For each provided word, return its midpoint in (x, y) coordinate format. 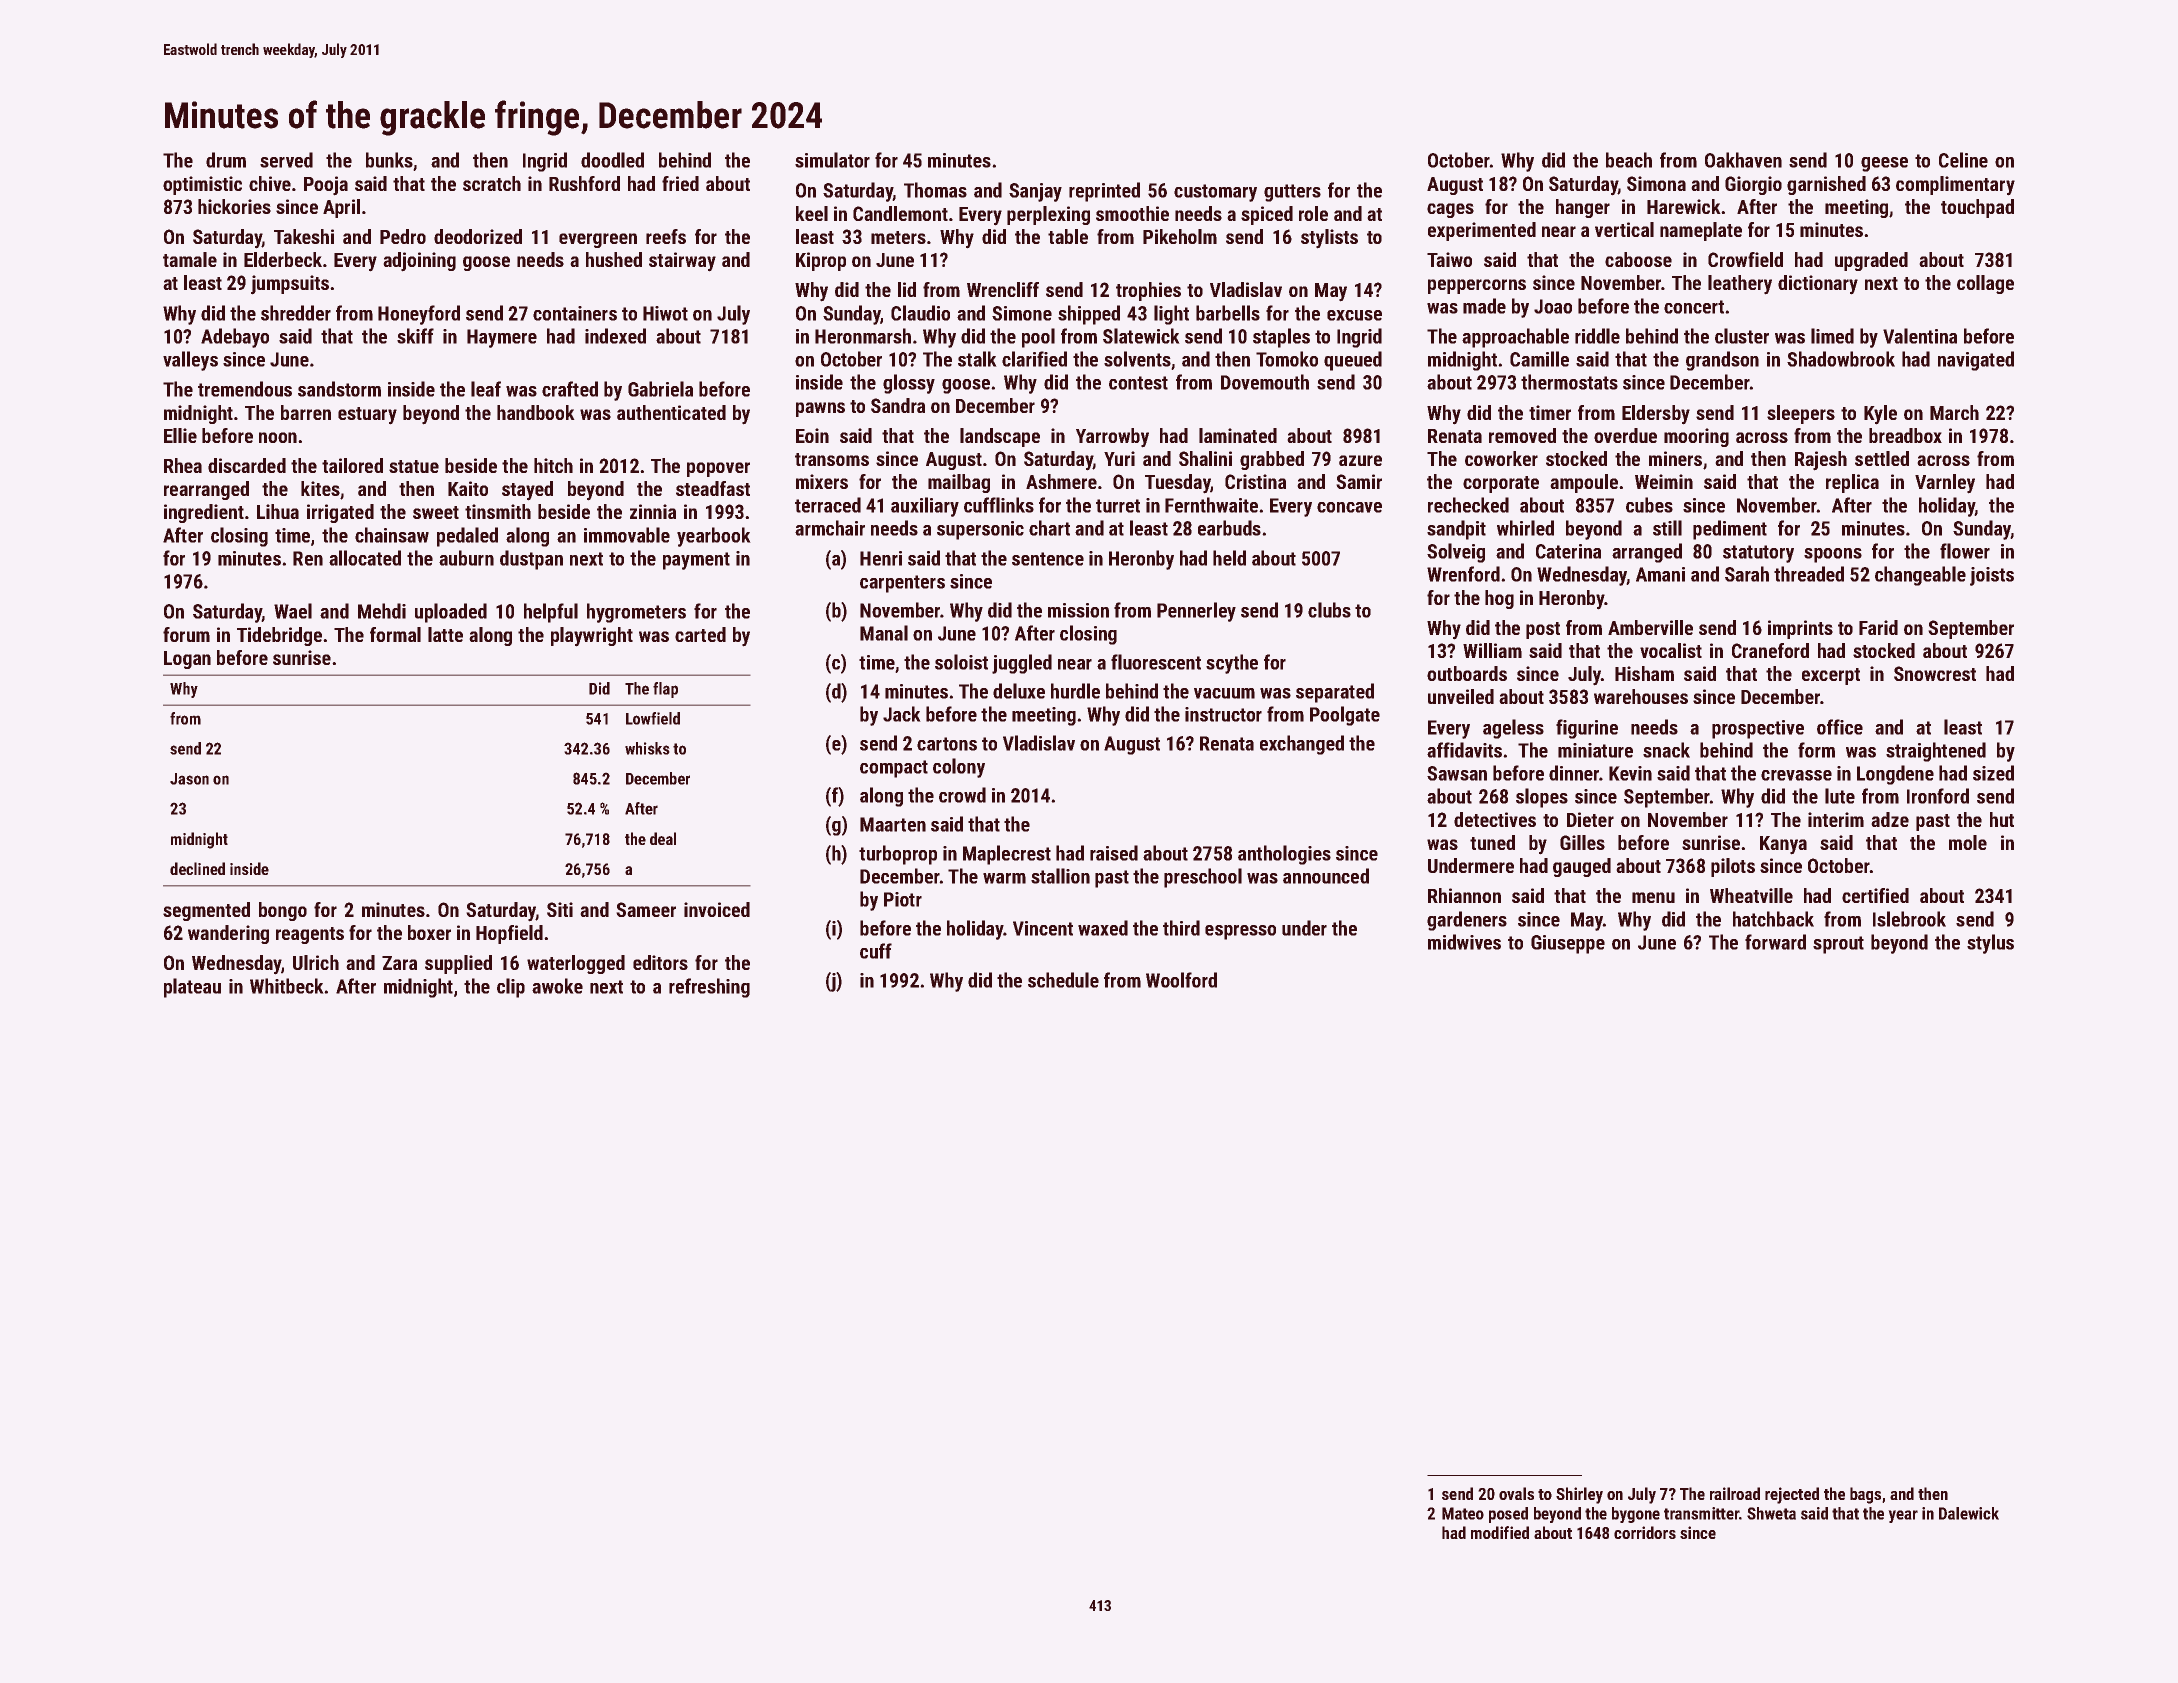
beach (1629, 160)
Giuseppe (1568, 944)
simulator (832, 160)
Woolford (1181, 980)
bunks (389, 160)
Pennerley (1196, 612)
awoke (557, 986)
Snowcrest (1935, 673)
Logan (187, 660)
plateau (192, 988)
